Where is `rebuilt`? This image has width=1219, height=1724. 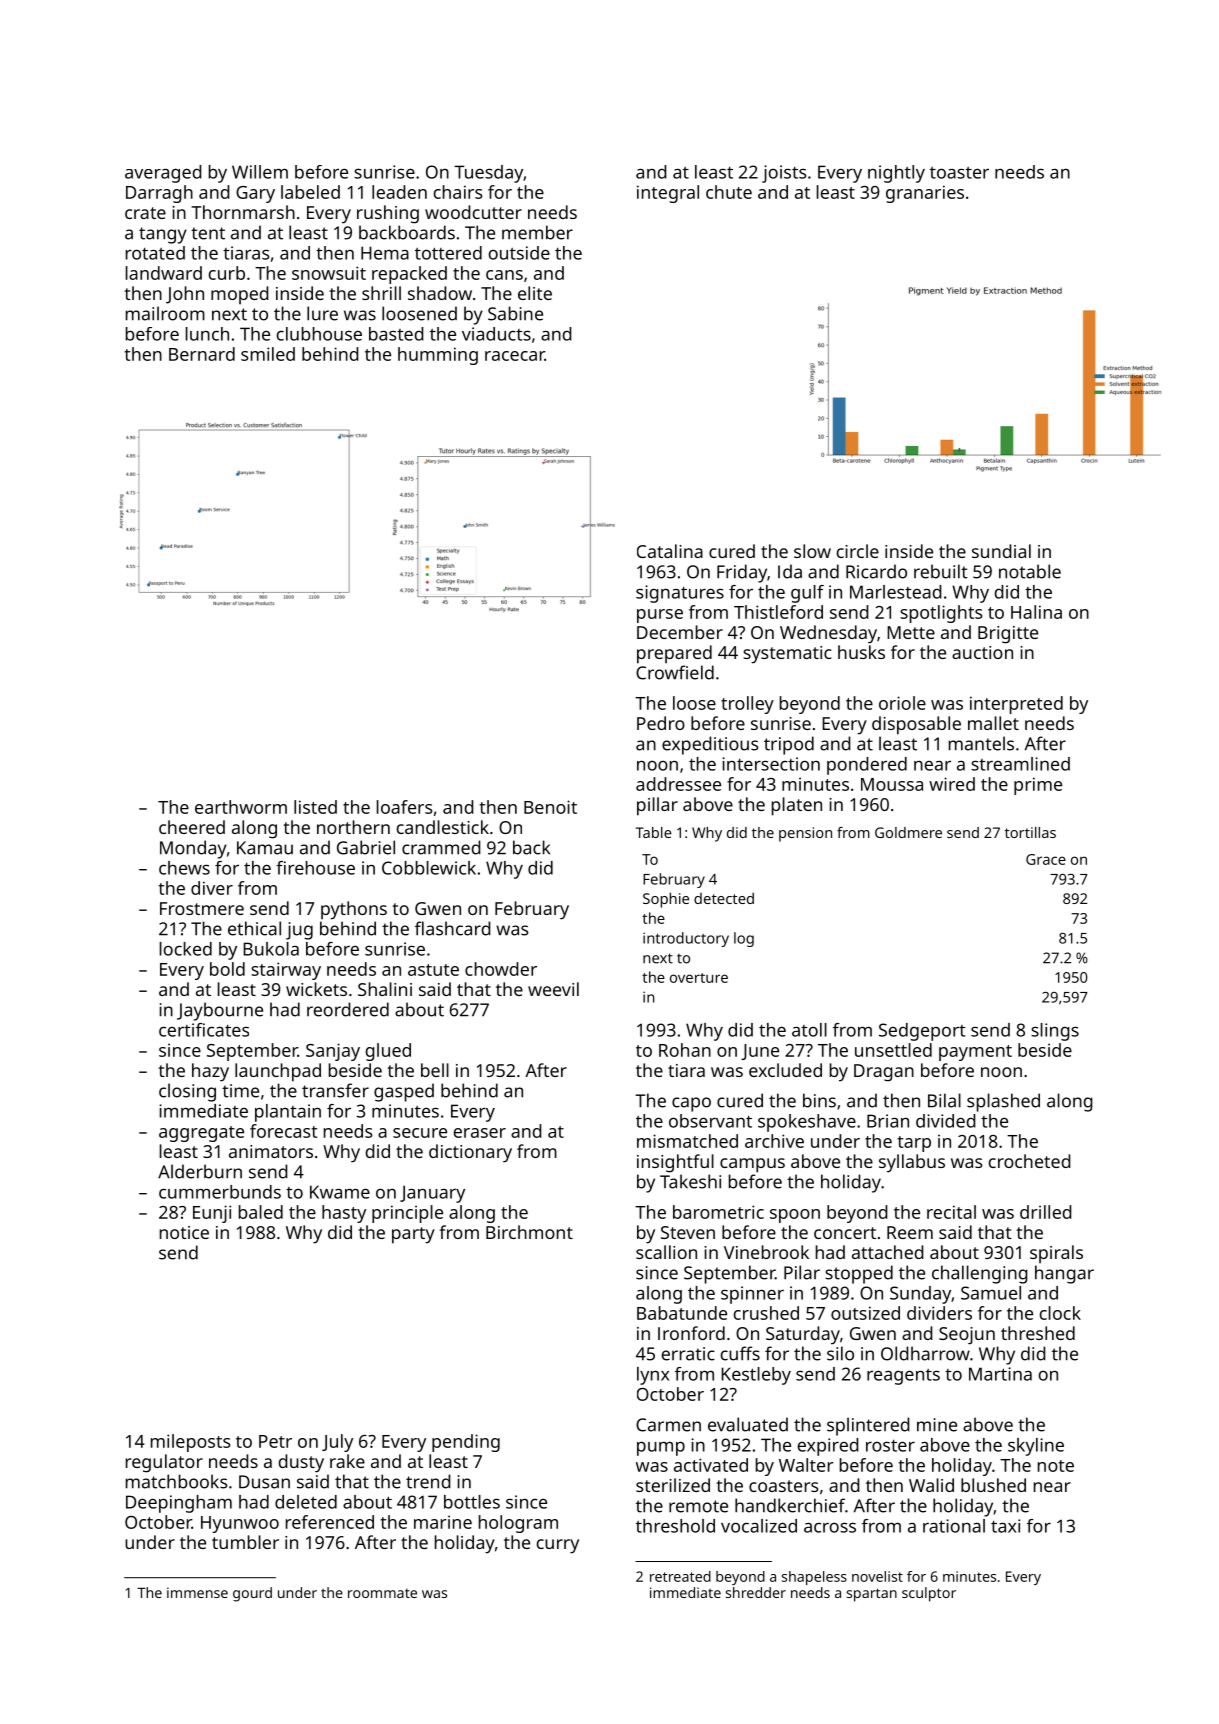 rebuilt is located at coordinates (941, 571).
